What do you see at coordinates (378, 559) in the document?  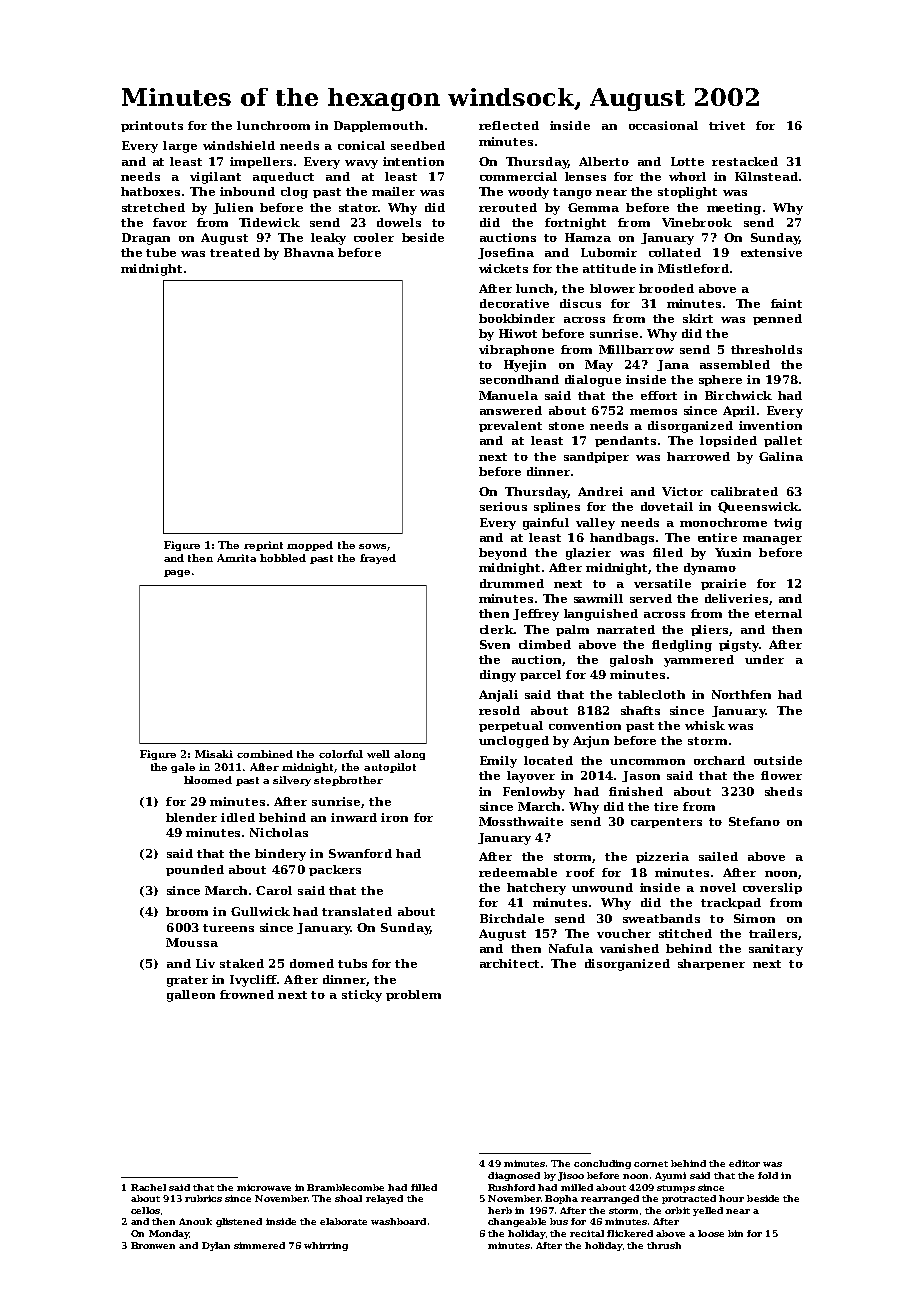 I see `frayed` at bounding box center [378, 559].
